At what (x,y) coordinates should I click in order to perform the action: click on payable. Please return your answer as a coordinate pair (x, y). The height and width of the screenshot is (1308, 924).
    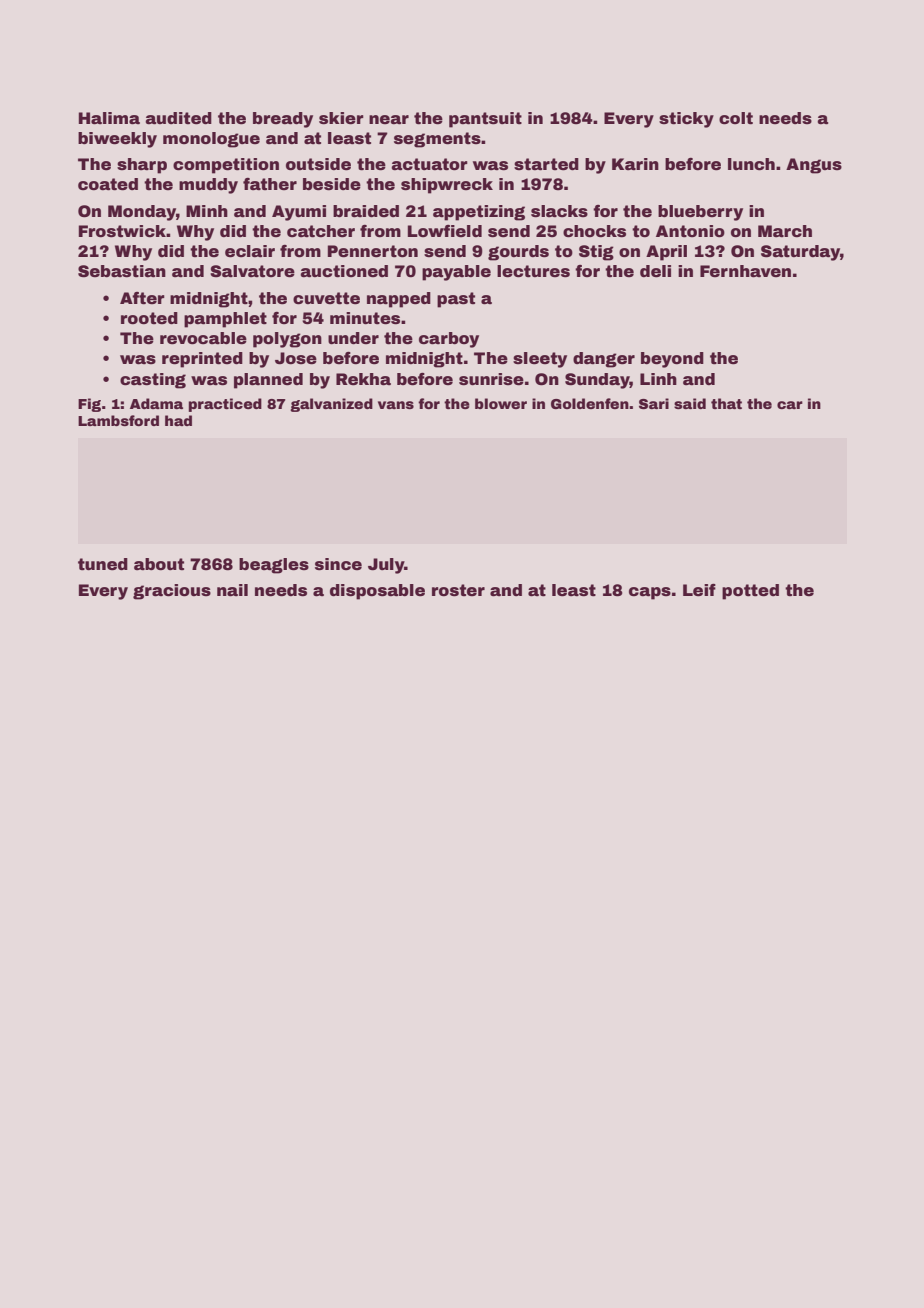
    Looking at the image, I should click on (456, 273).
